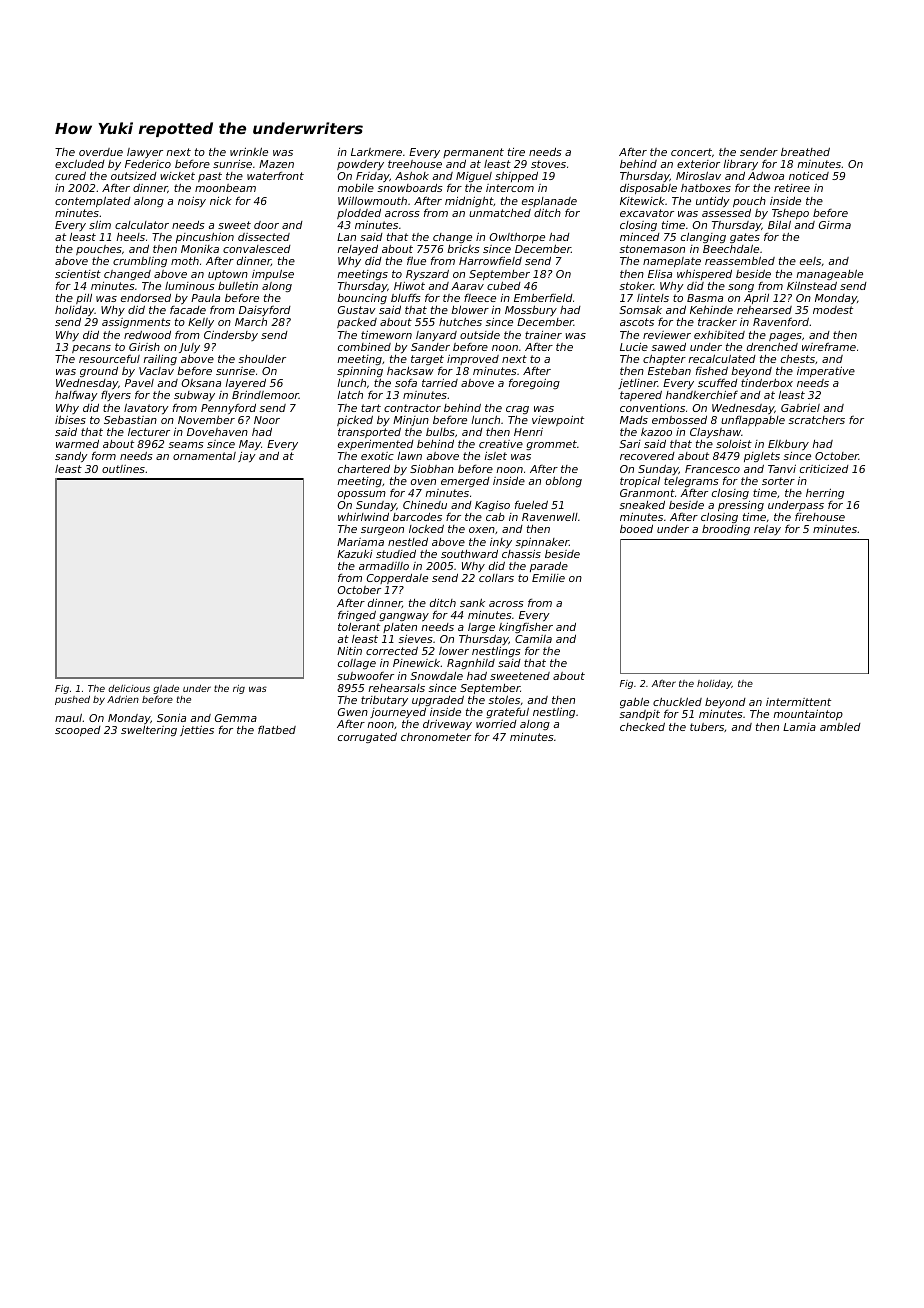 The width and height of the screenshot is (924, 1308). What do you see at coordinates (490, 260) in the screenshot?
I see `Harrowfield` at bounding box center [490, 260].
